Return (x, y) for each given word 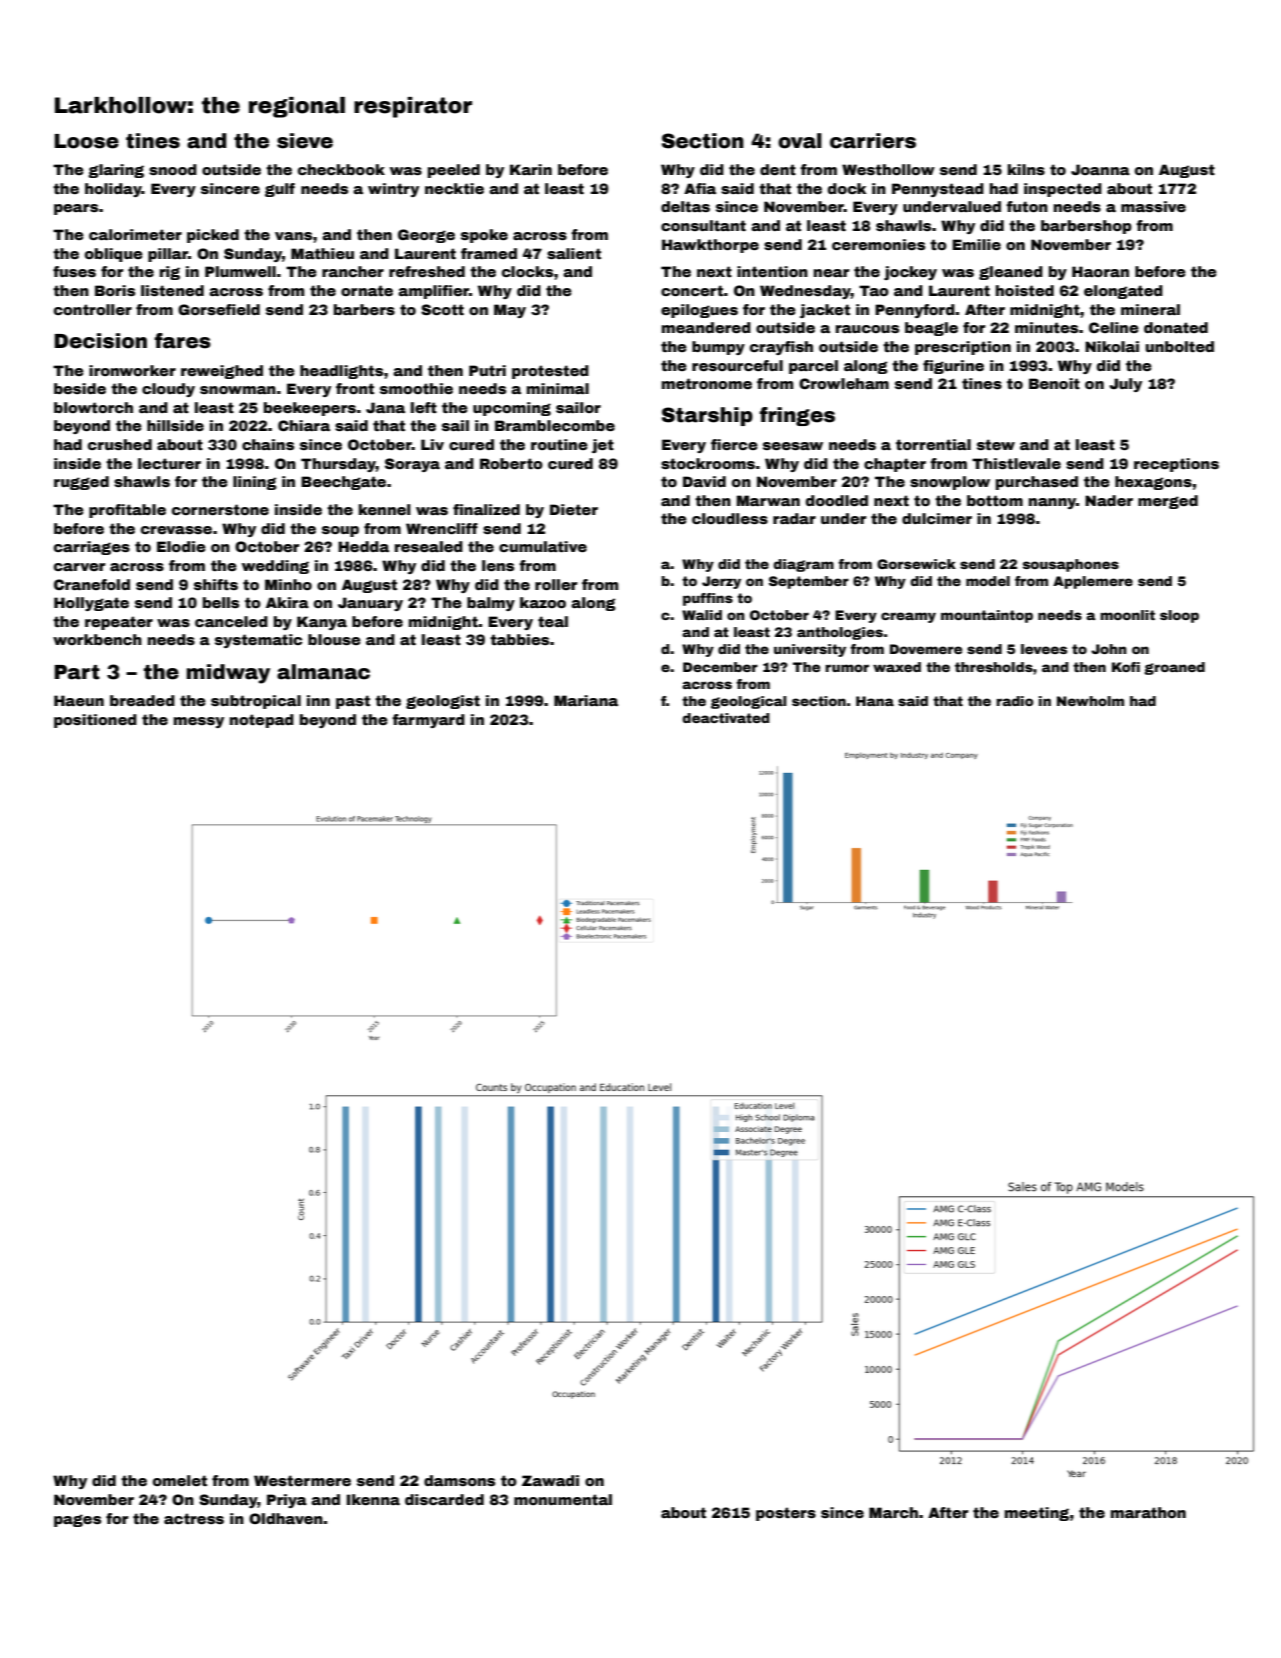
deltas (685, 206)
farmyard (428, 721)
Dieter (574, 509)
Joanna (1100, 169)
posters (786, 1514)
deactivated (726, 718)
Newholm (1090, 701)
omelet (180, 1480)
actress (194, 1518)
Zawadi (550, 1480)
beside (80, 388)
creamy (908, 617)
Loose (86, 141)
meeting (1037, 1514)
